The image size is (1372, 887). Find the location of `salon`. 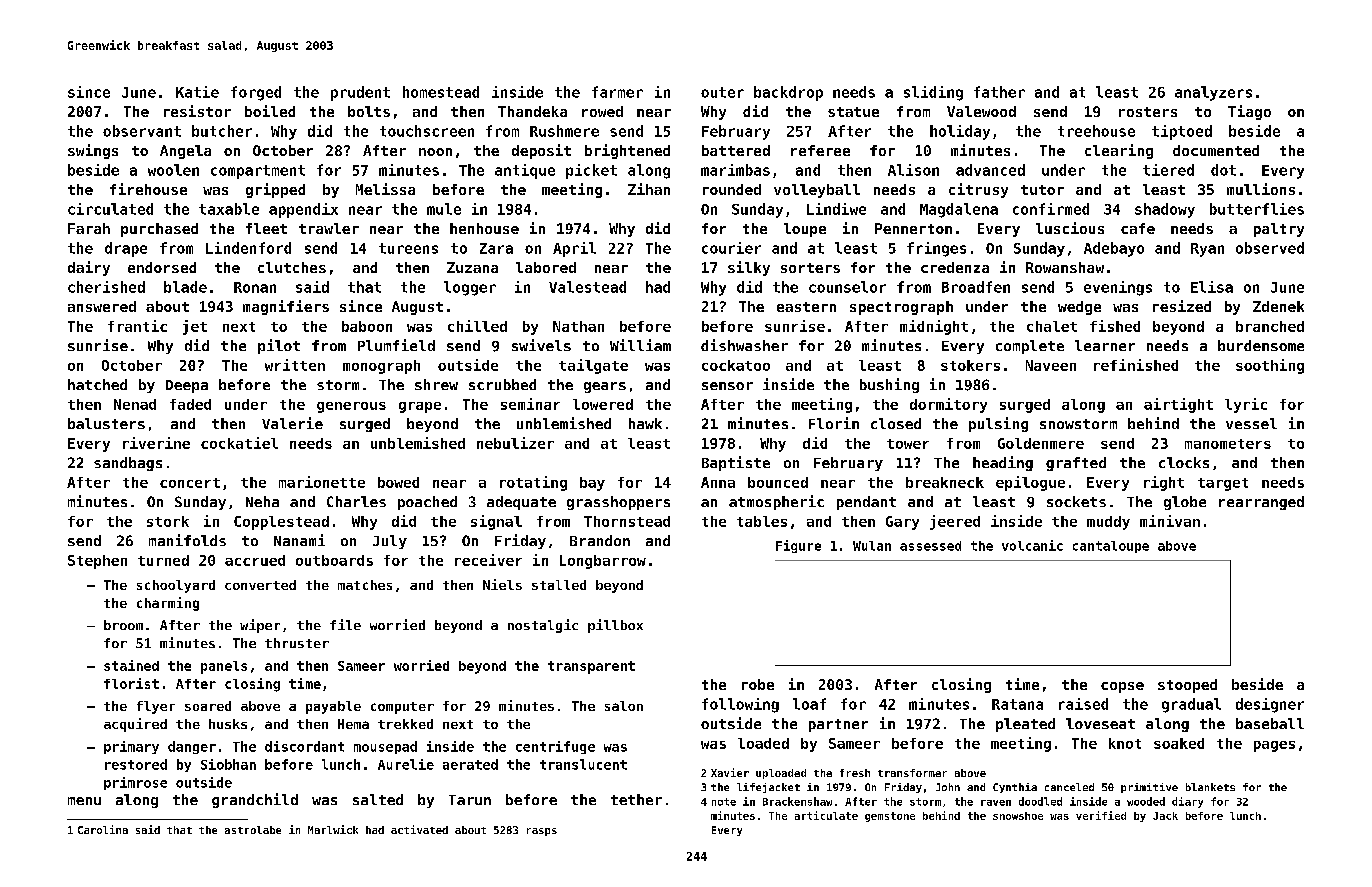

salon is located at coordinates (624, 706).
